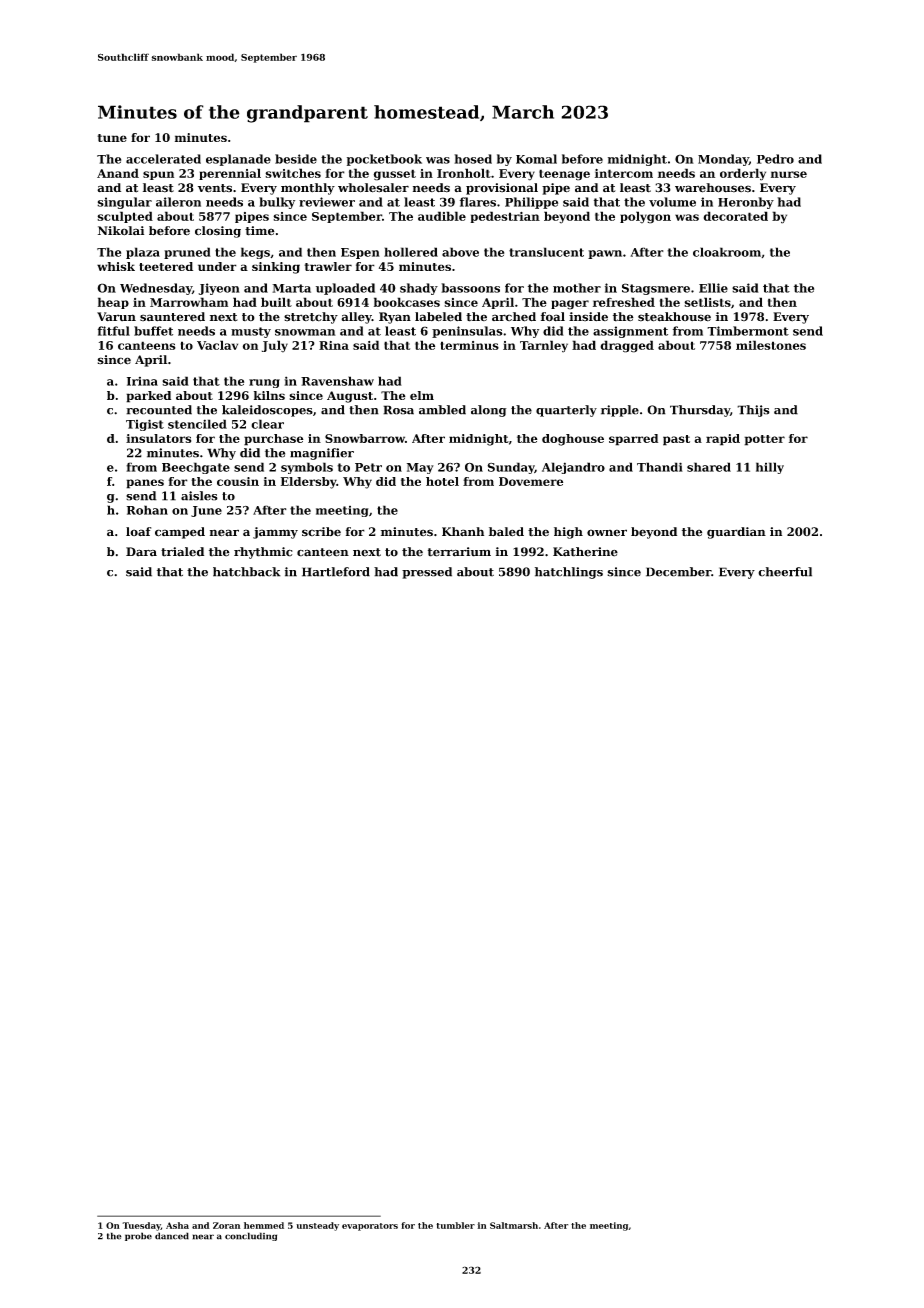 The image size is (924, 1308). Describe the element at coordinates (370, 1227) in the image. I see `evaporators` at that location.
